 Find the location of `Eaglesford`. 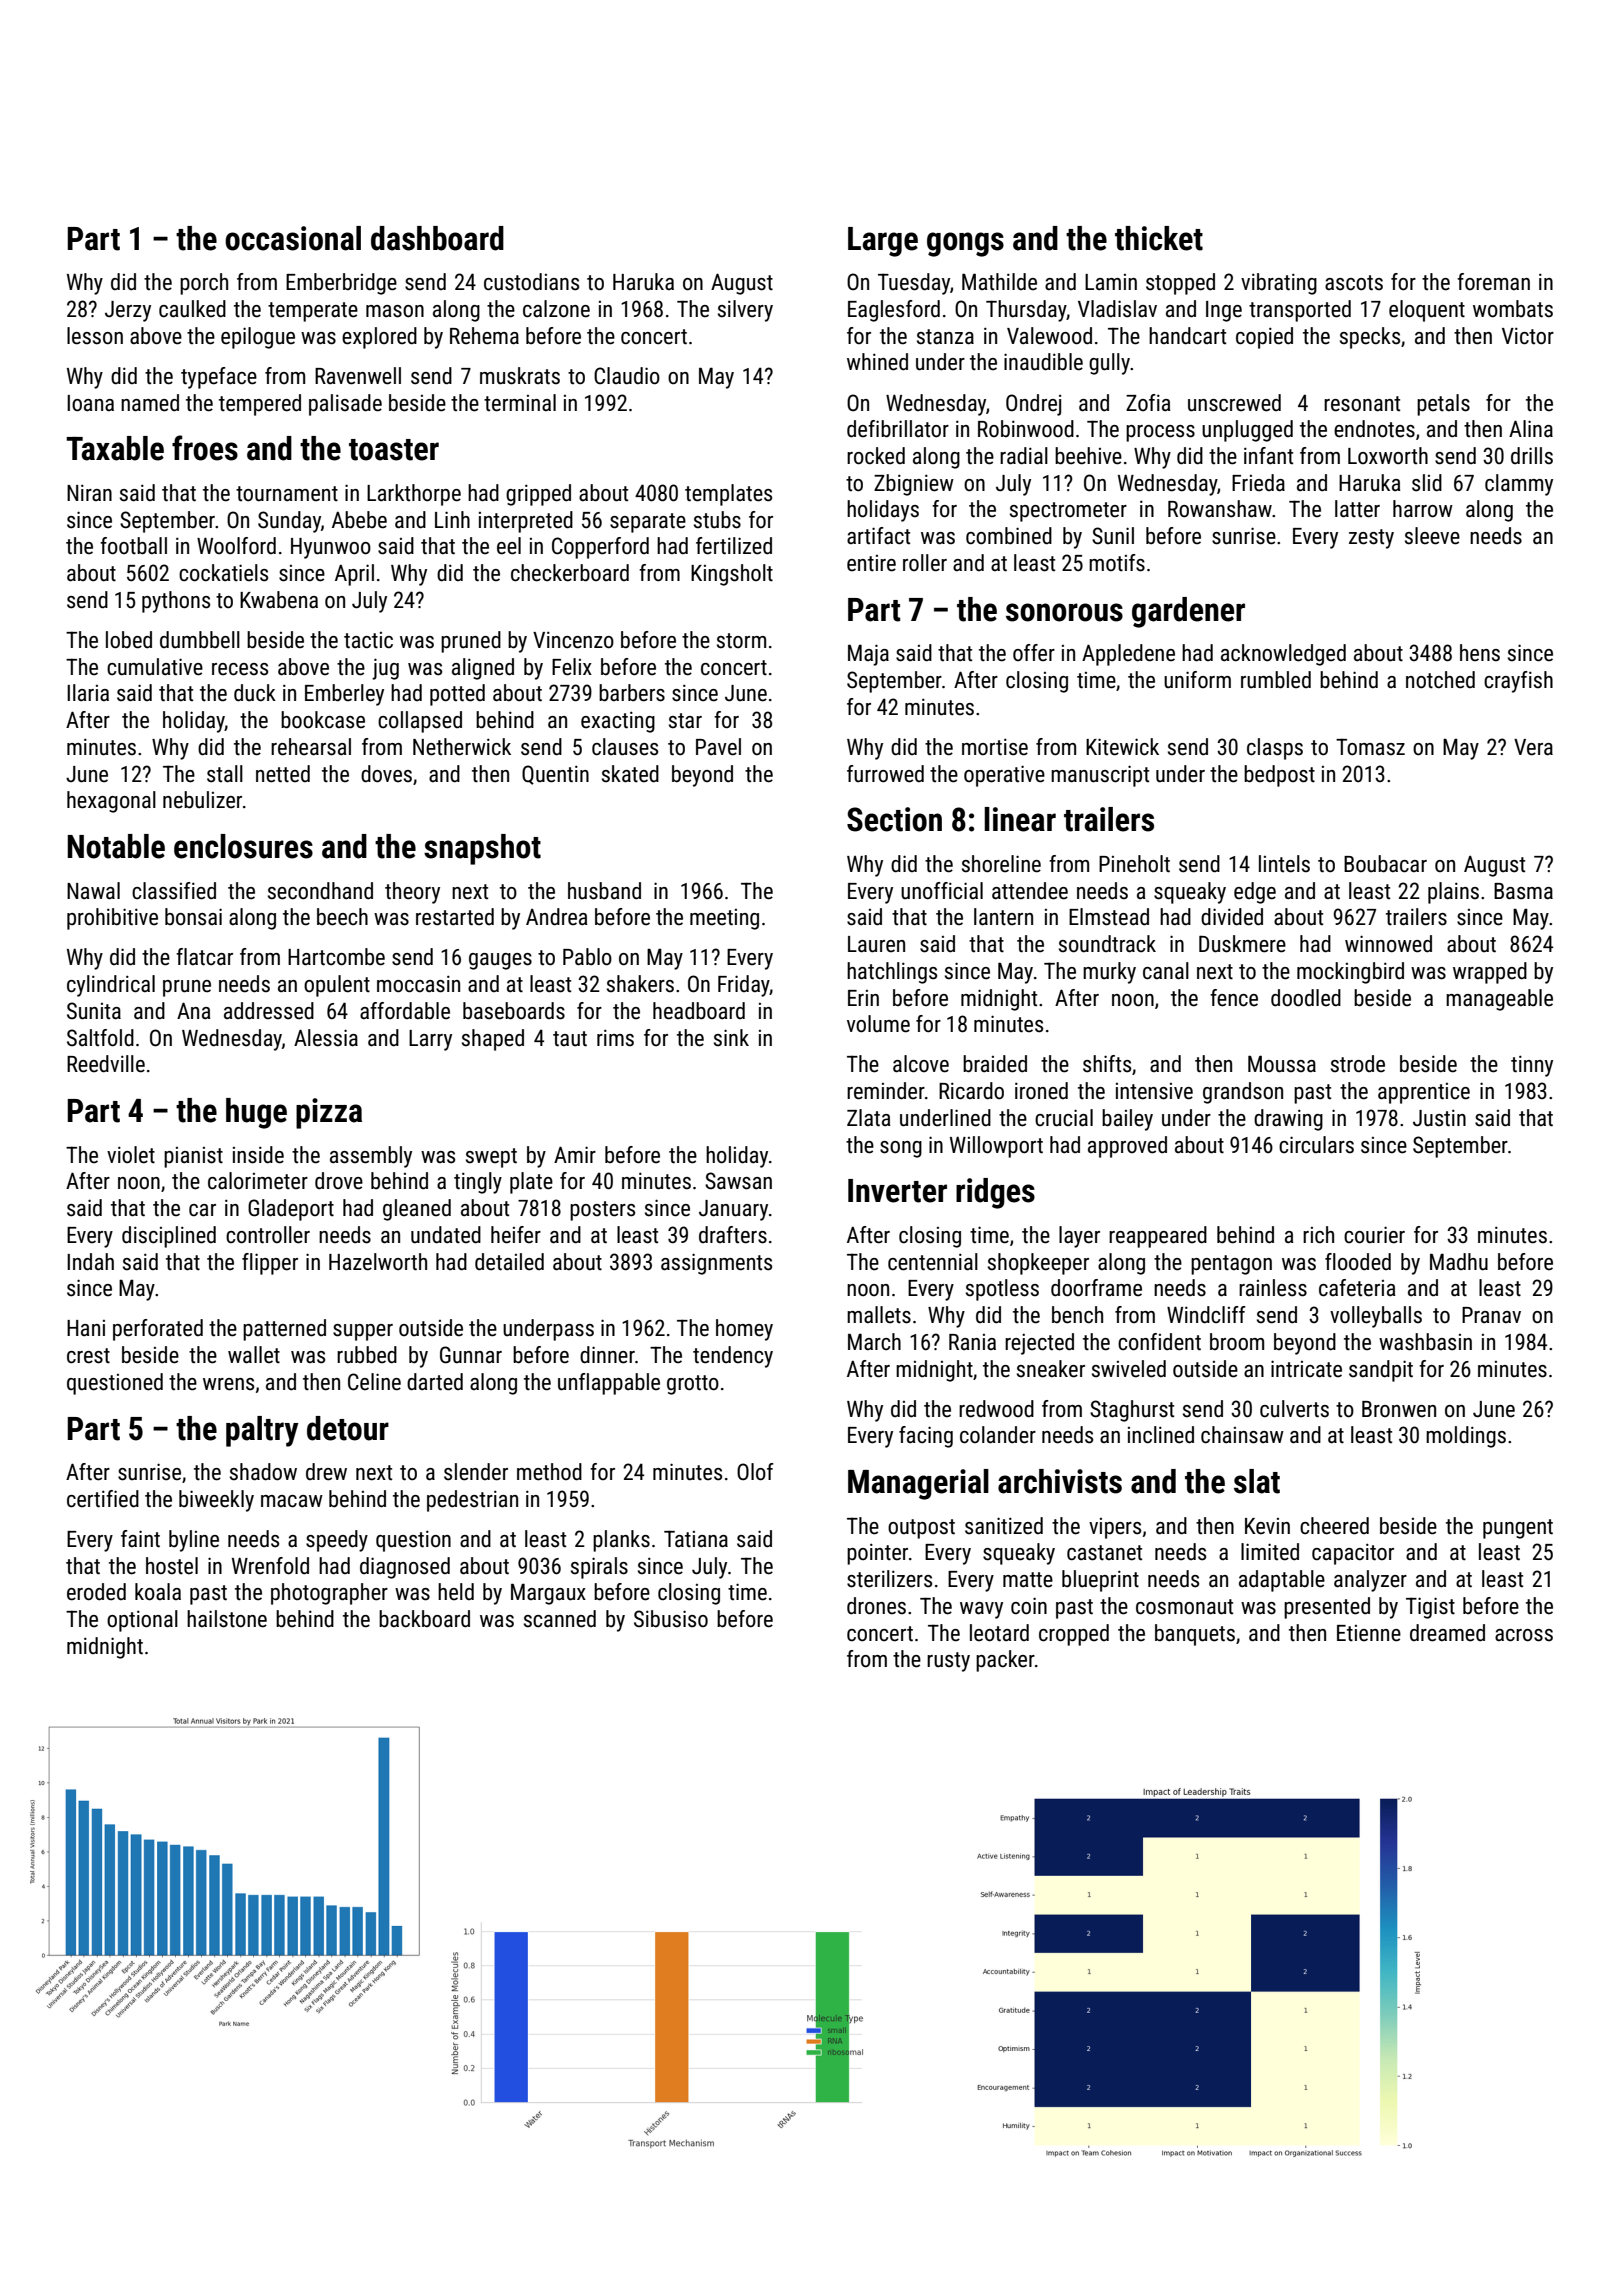

Eaglesford is located at coordinates (894, 311).
